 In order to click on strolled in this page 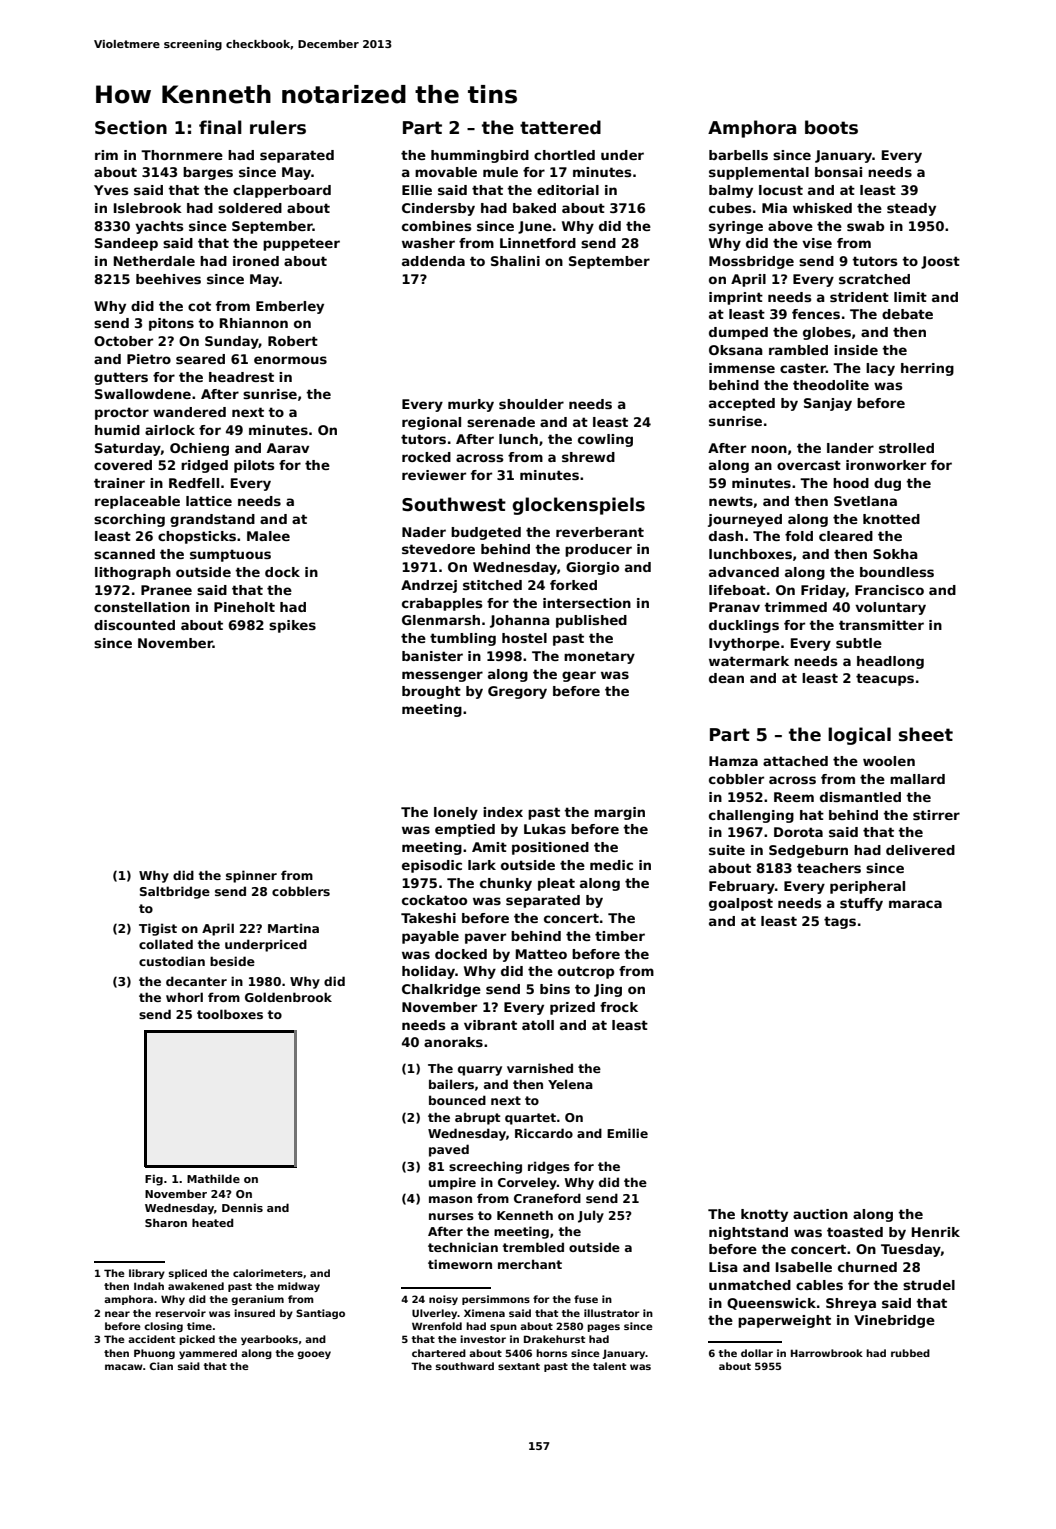, I will do `click(906, 448)`.
